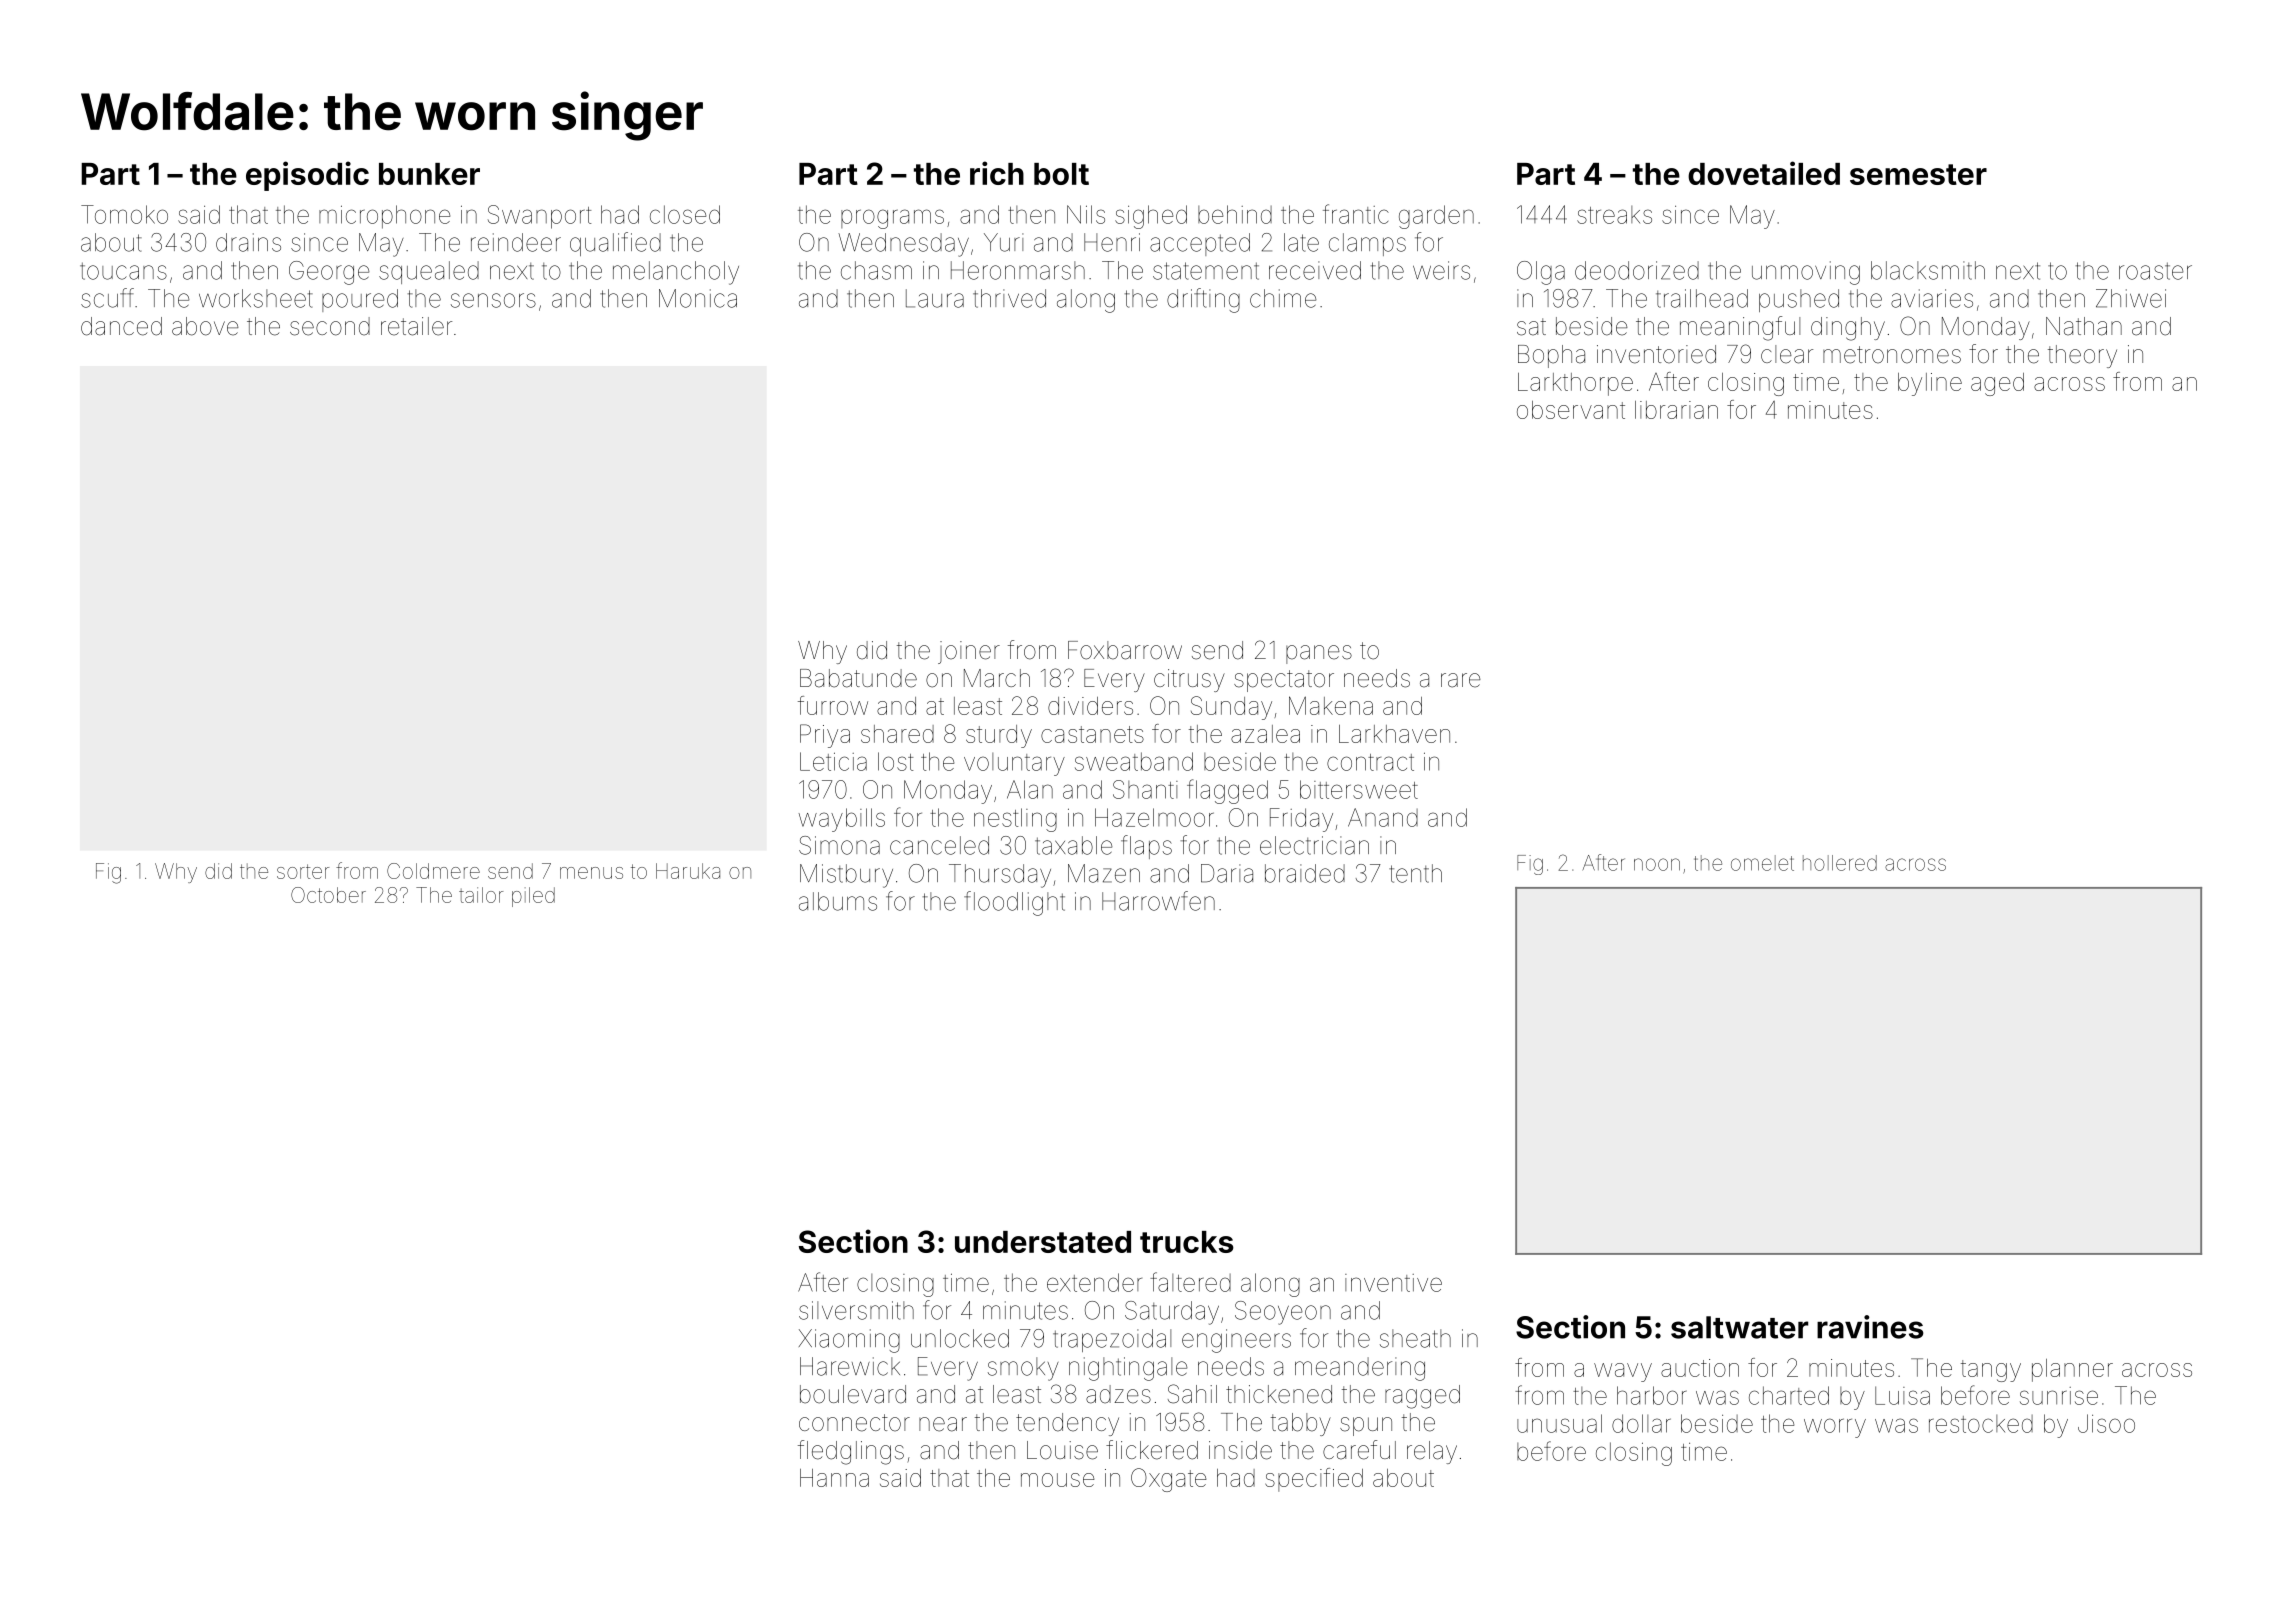 The width and height of the screenshot is (2282, 1614). What do you see at coordinates (1236, 1341) in the screenshot?
I see `engineers` at bounding box center [1236, 1341].
